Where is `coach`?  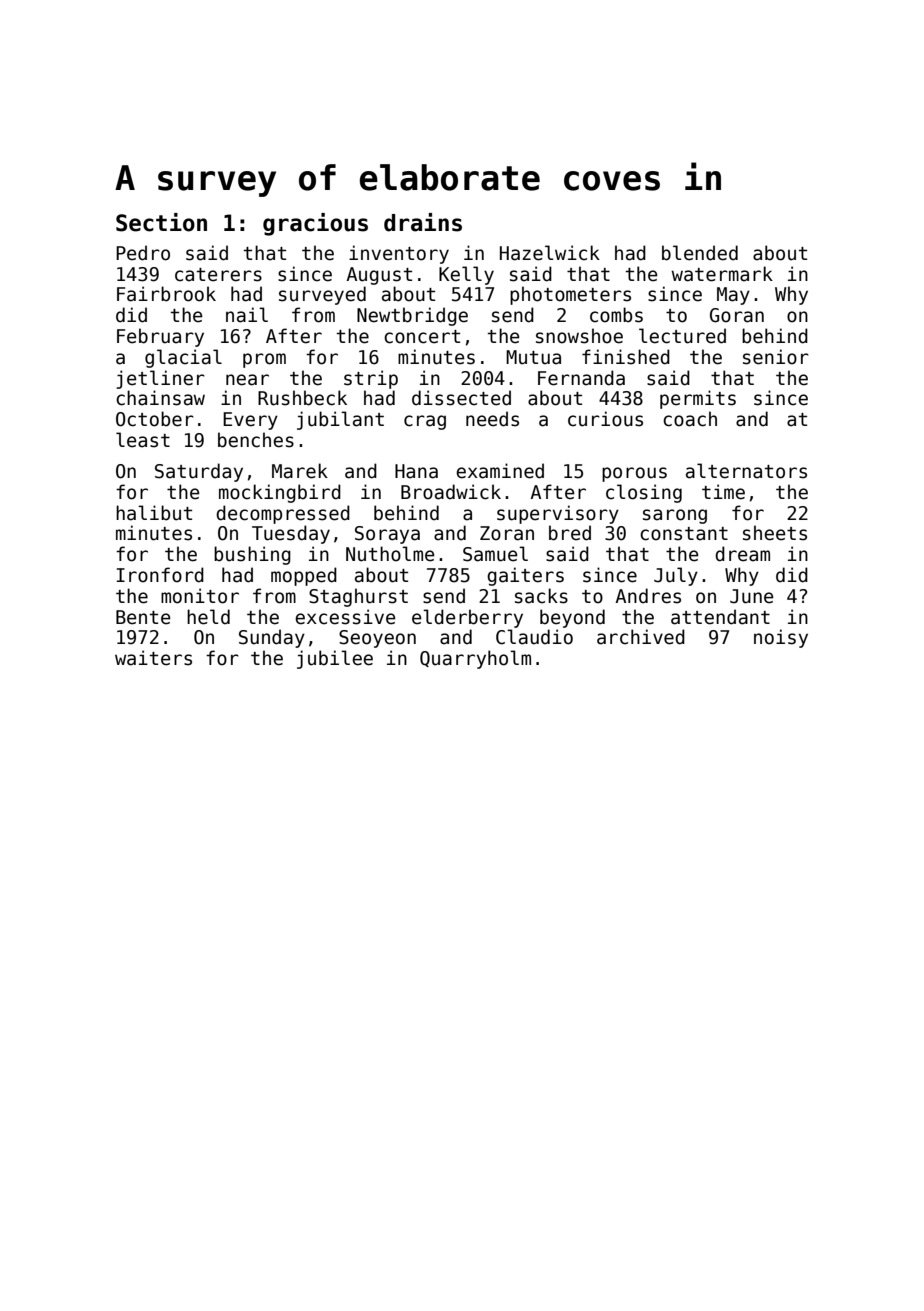
coach is located at coordinates (690, 419).
